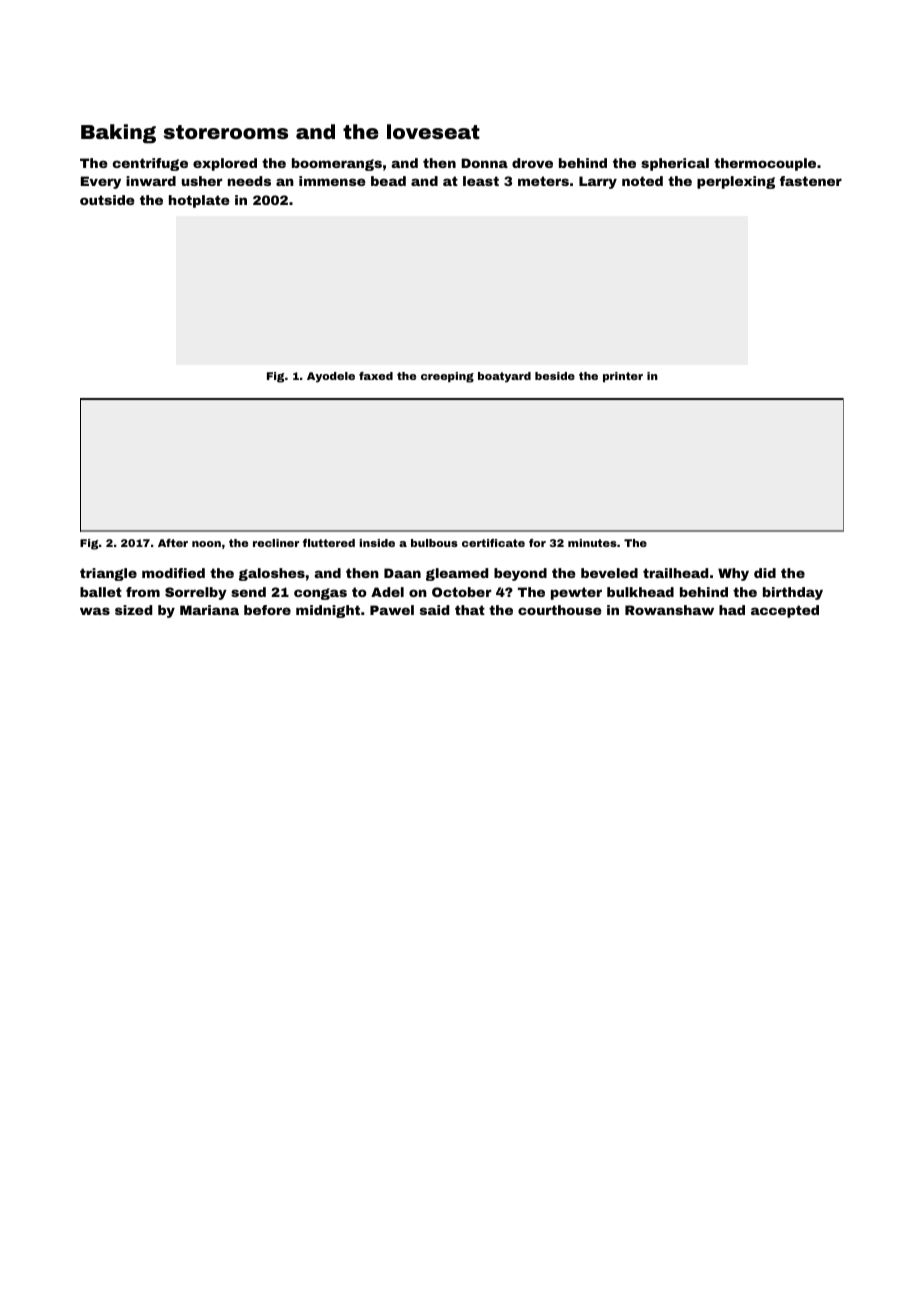 This document has width=924, height=1308. Describe the element at coordinates (173, 543) in the document. I see `After` at that location.
